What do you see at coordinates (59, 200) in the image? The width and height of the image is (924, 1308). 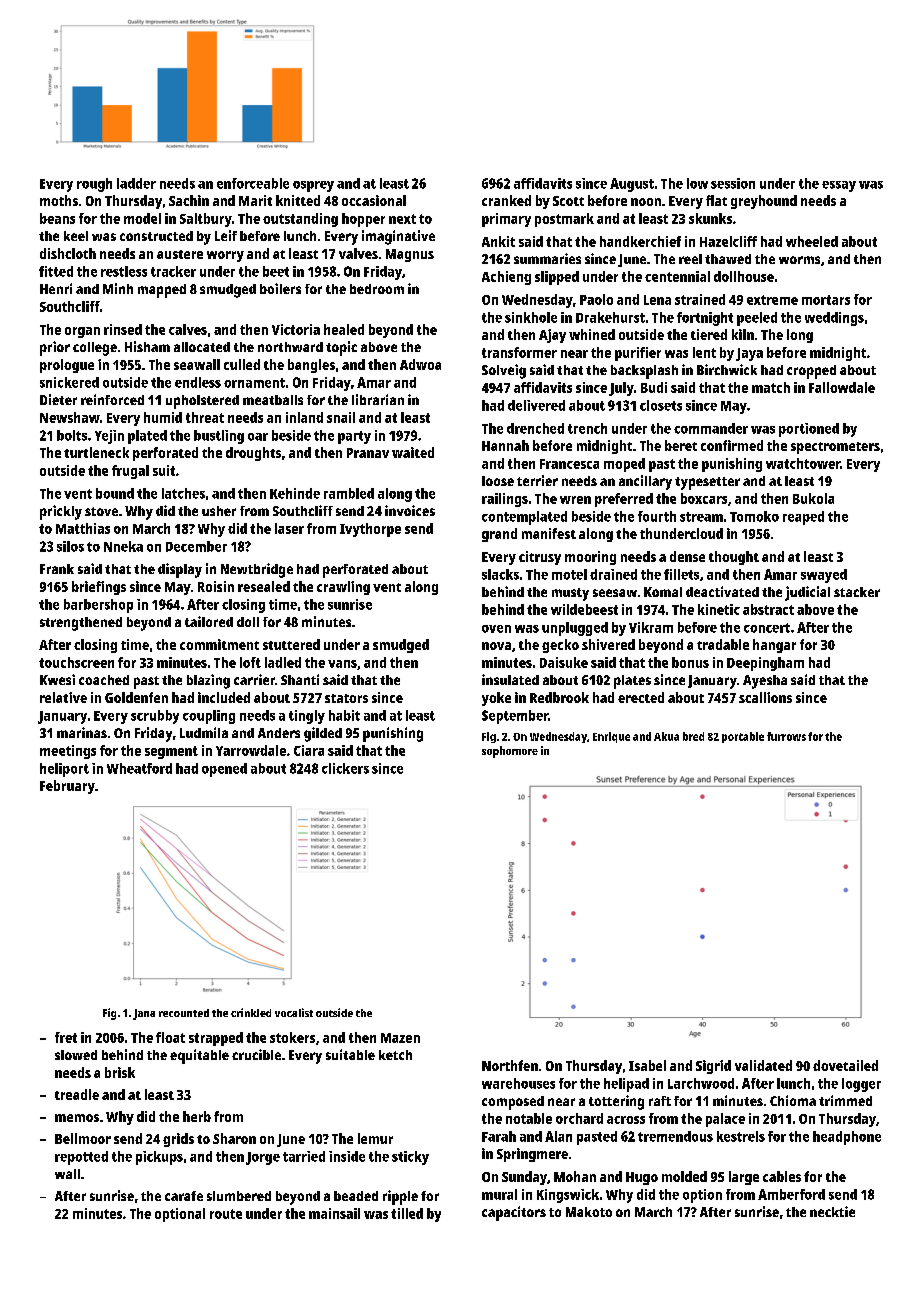 I see `moths` at bounding box center [59, 200].
